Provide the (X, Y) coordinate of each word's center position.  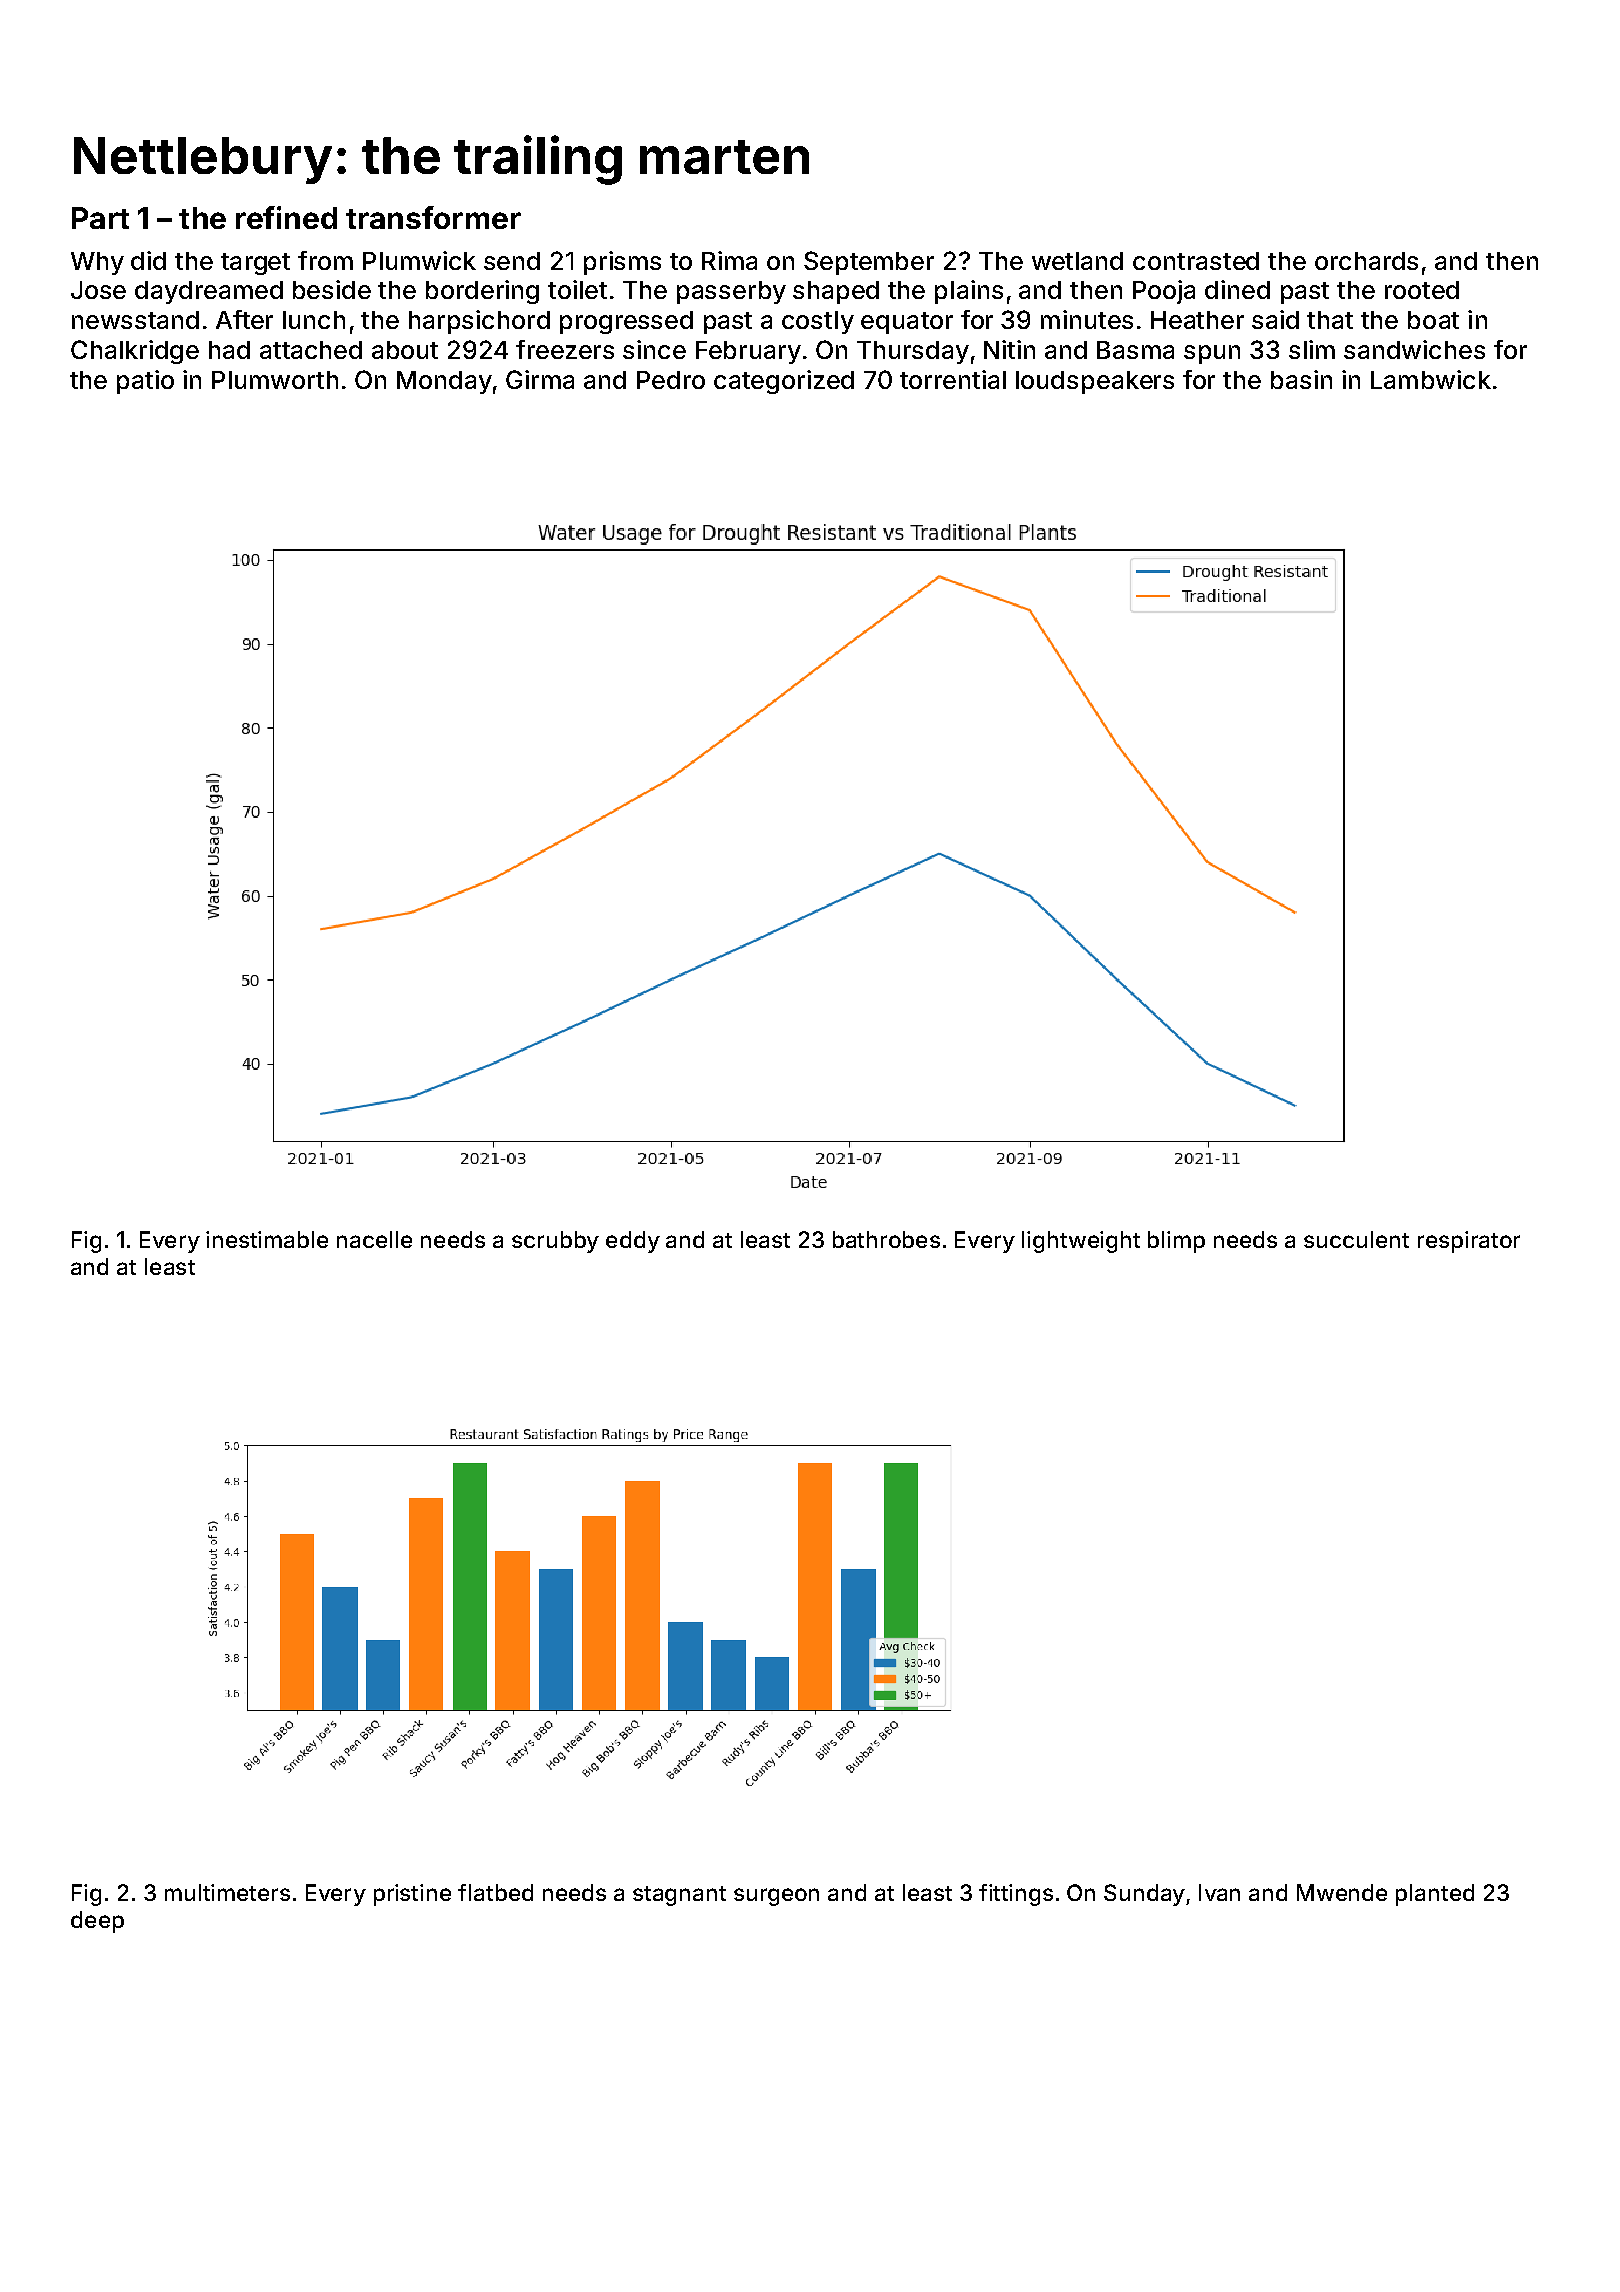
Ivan (1219, 1892)
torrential (953, 379)
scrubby (555, 1242)
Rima (729, 260)
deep (97, 1922)
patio (145, 382)
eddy (633, 1242)
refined (286, 217)
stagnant (679, 1896)
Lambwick (1431, 379)
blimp (1176, 1242)
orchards (1366, 261)
